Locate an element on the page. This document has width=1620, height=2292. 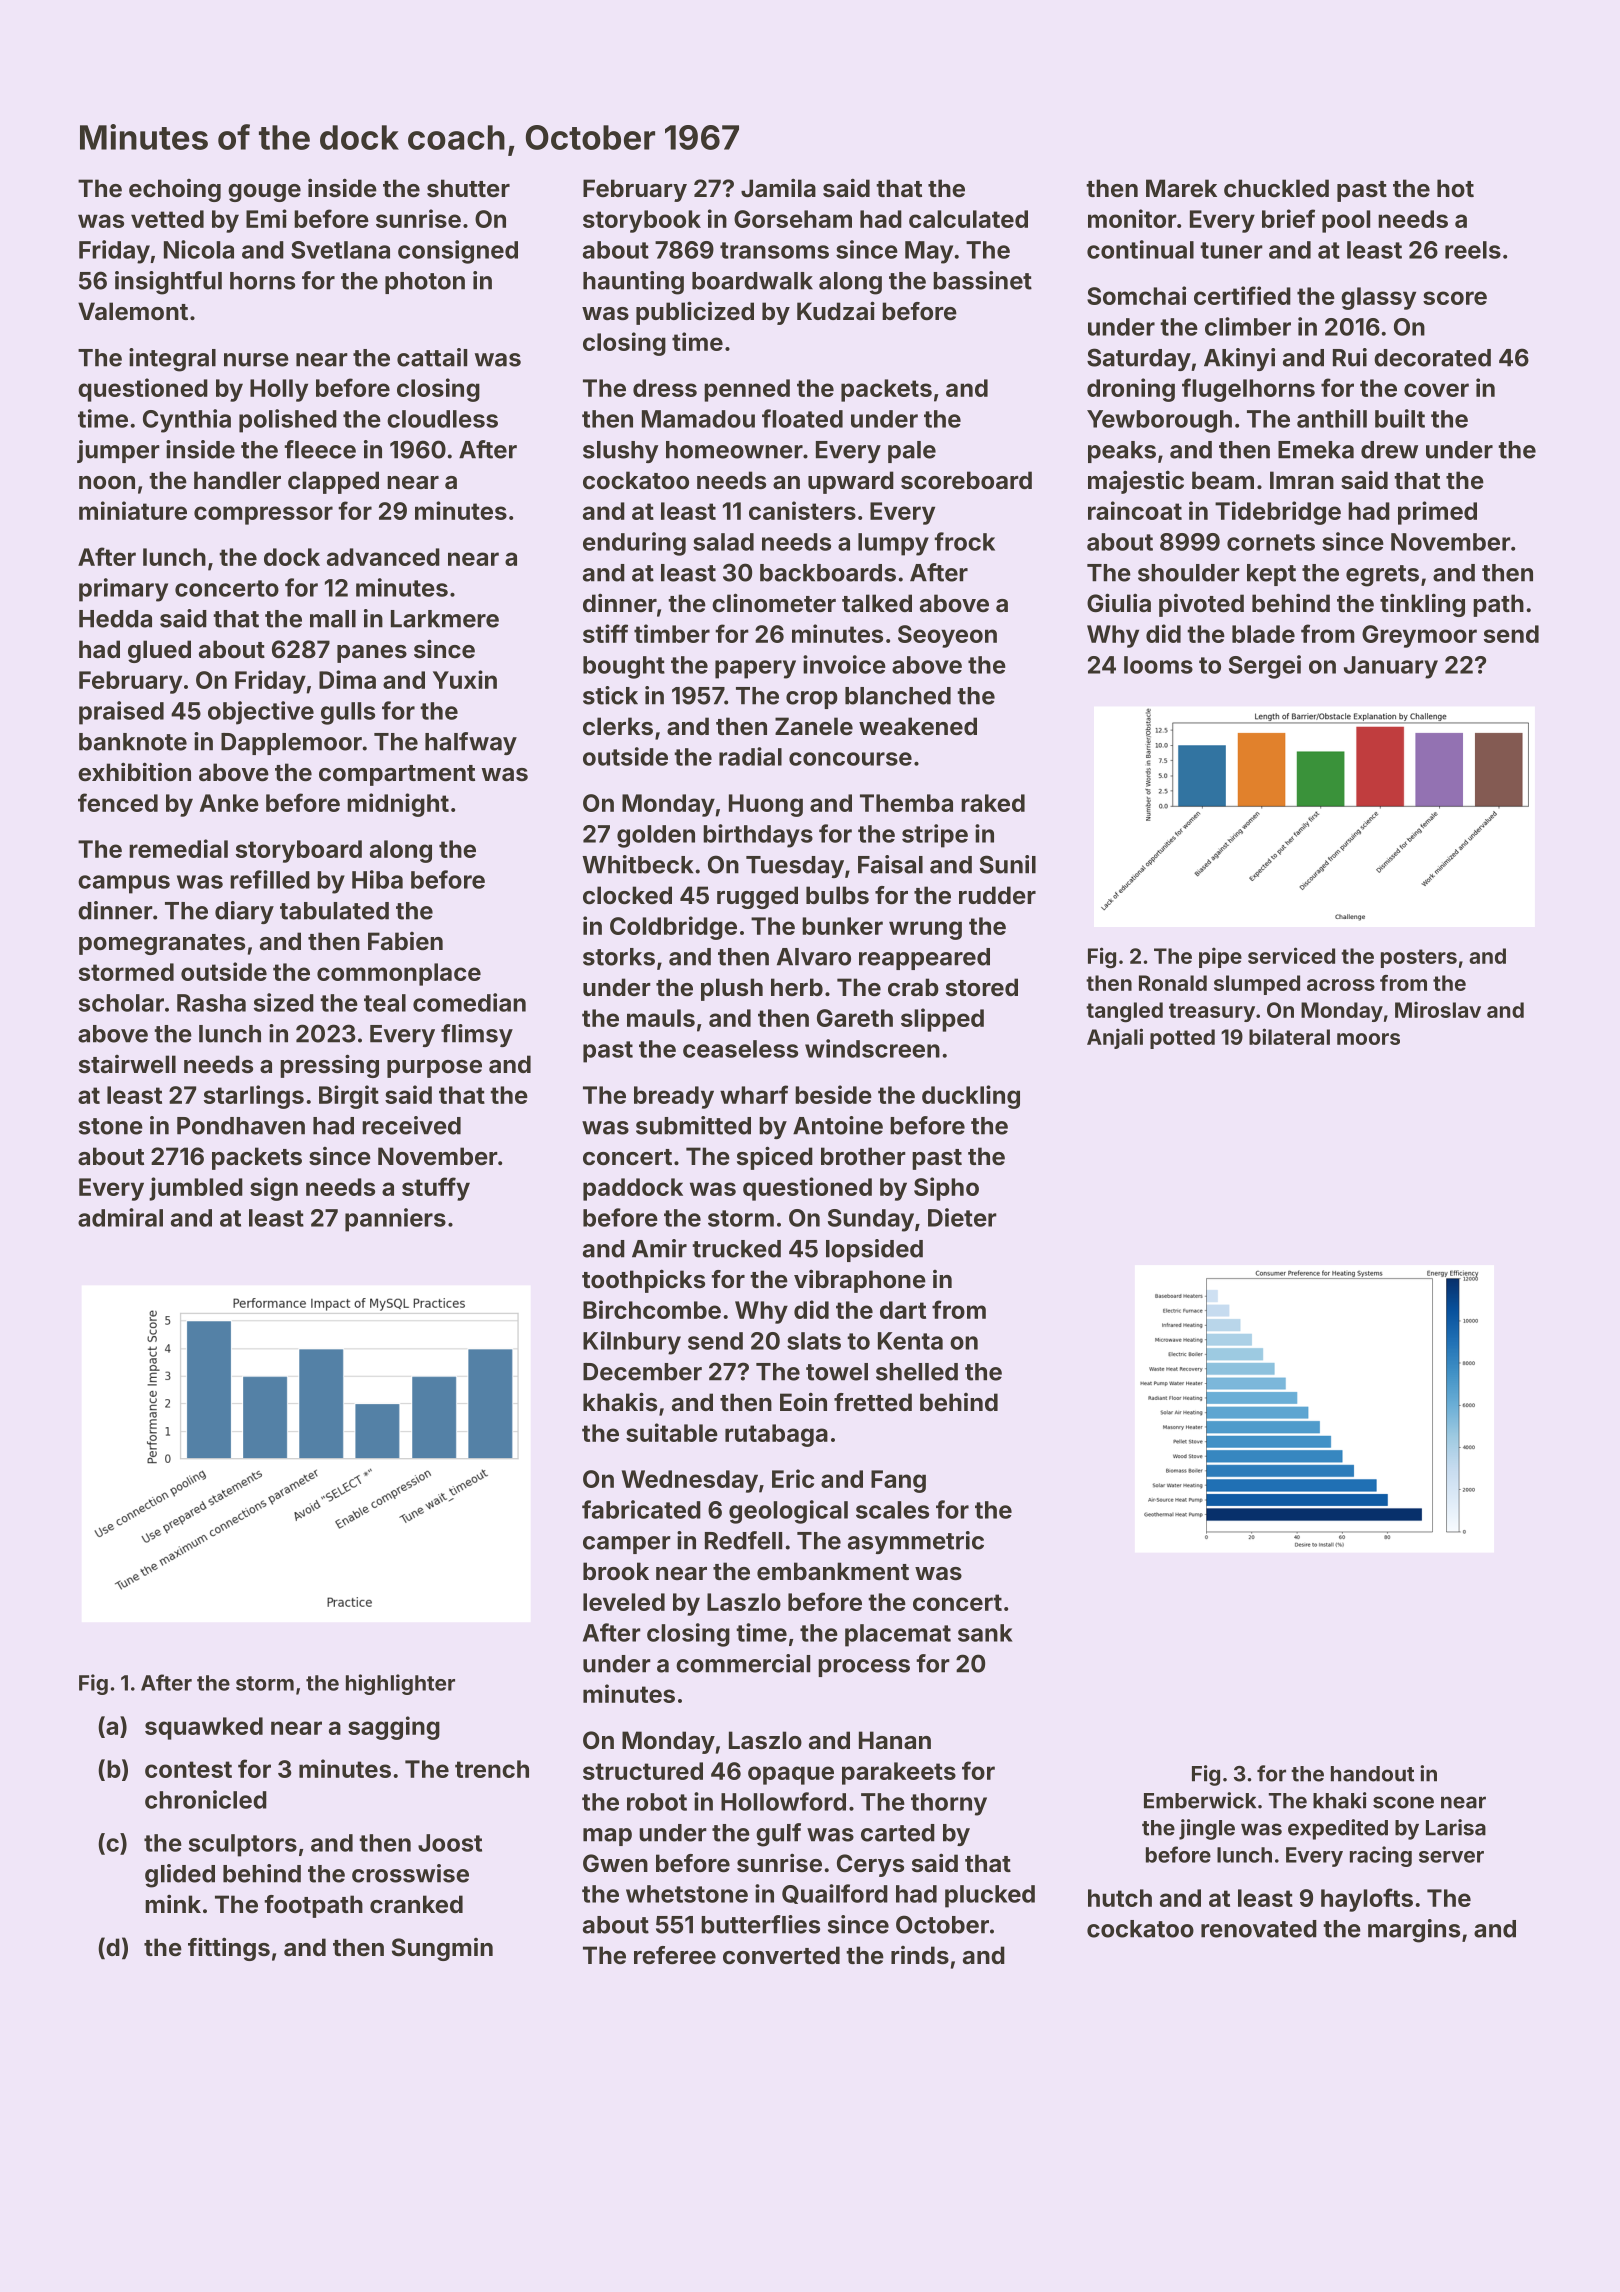
moors is located at coordinates (1368, 1039).
